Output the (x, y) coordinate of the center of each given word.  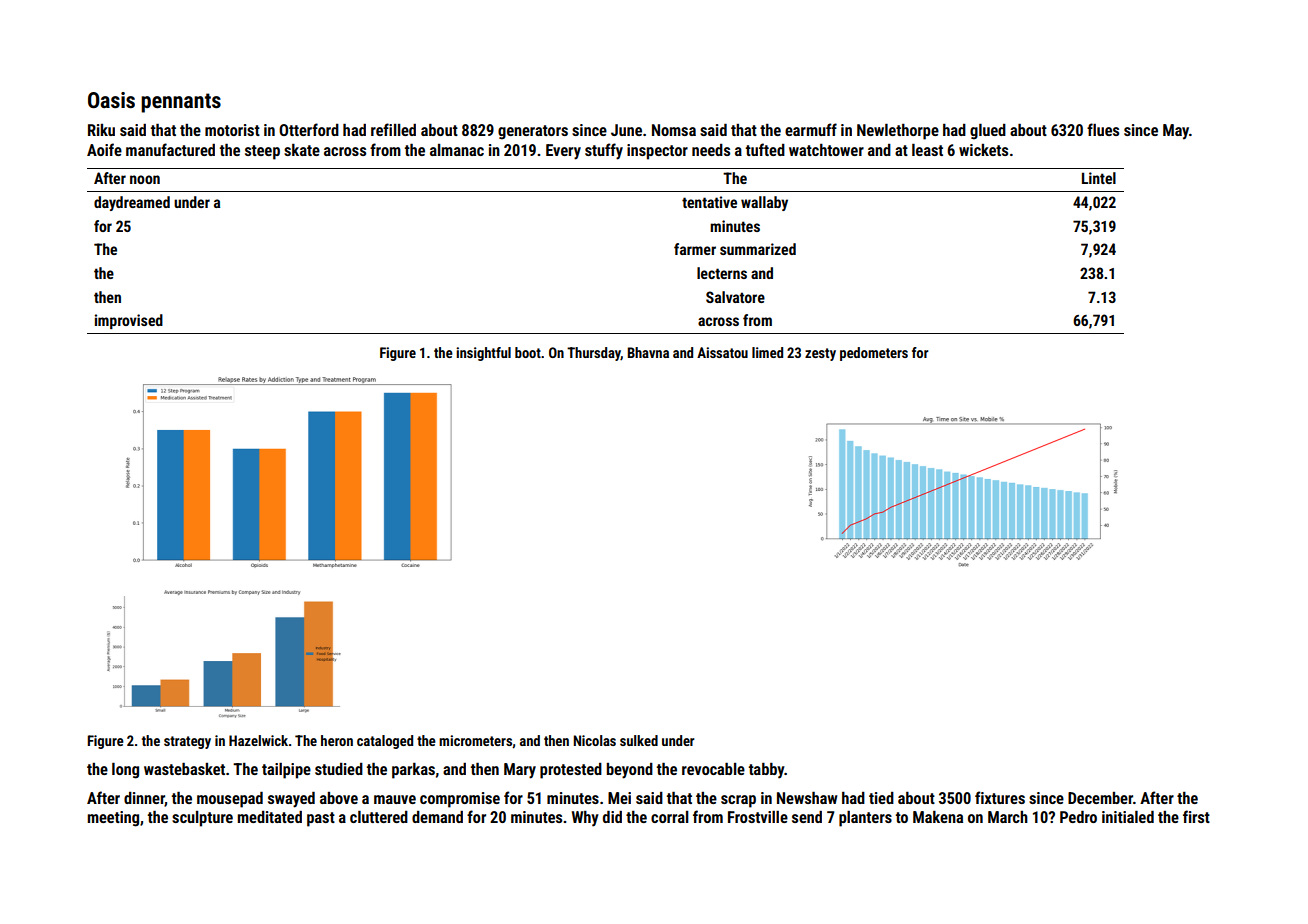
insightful (483, 354)
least (927, 149)
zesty (820, 354)
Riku (101, 130)
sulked (639, 740)
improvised (129, 321)
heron (337, 740)
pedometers (874, 354)
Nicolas (595, 740)
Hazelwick (258, 740)
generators (533, 132)
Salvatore (735, 297)
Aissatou (722, 352)
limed (767, 352)
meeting (113, 819)
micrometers (475, 740)
